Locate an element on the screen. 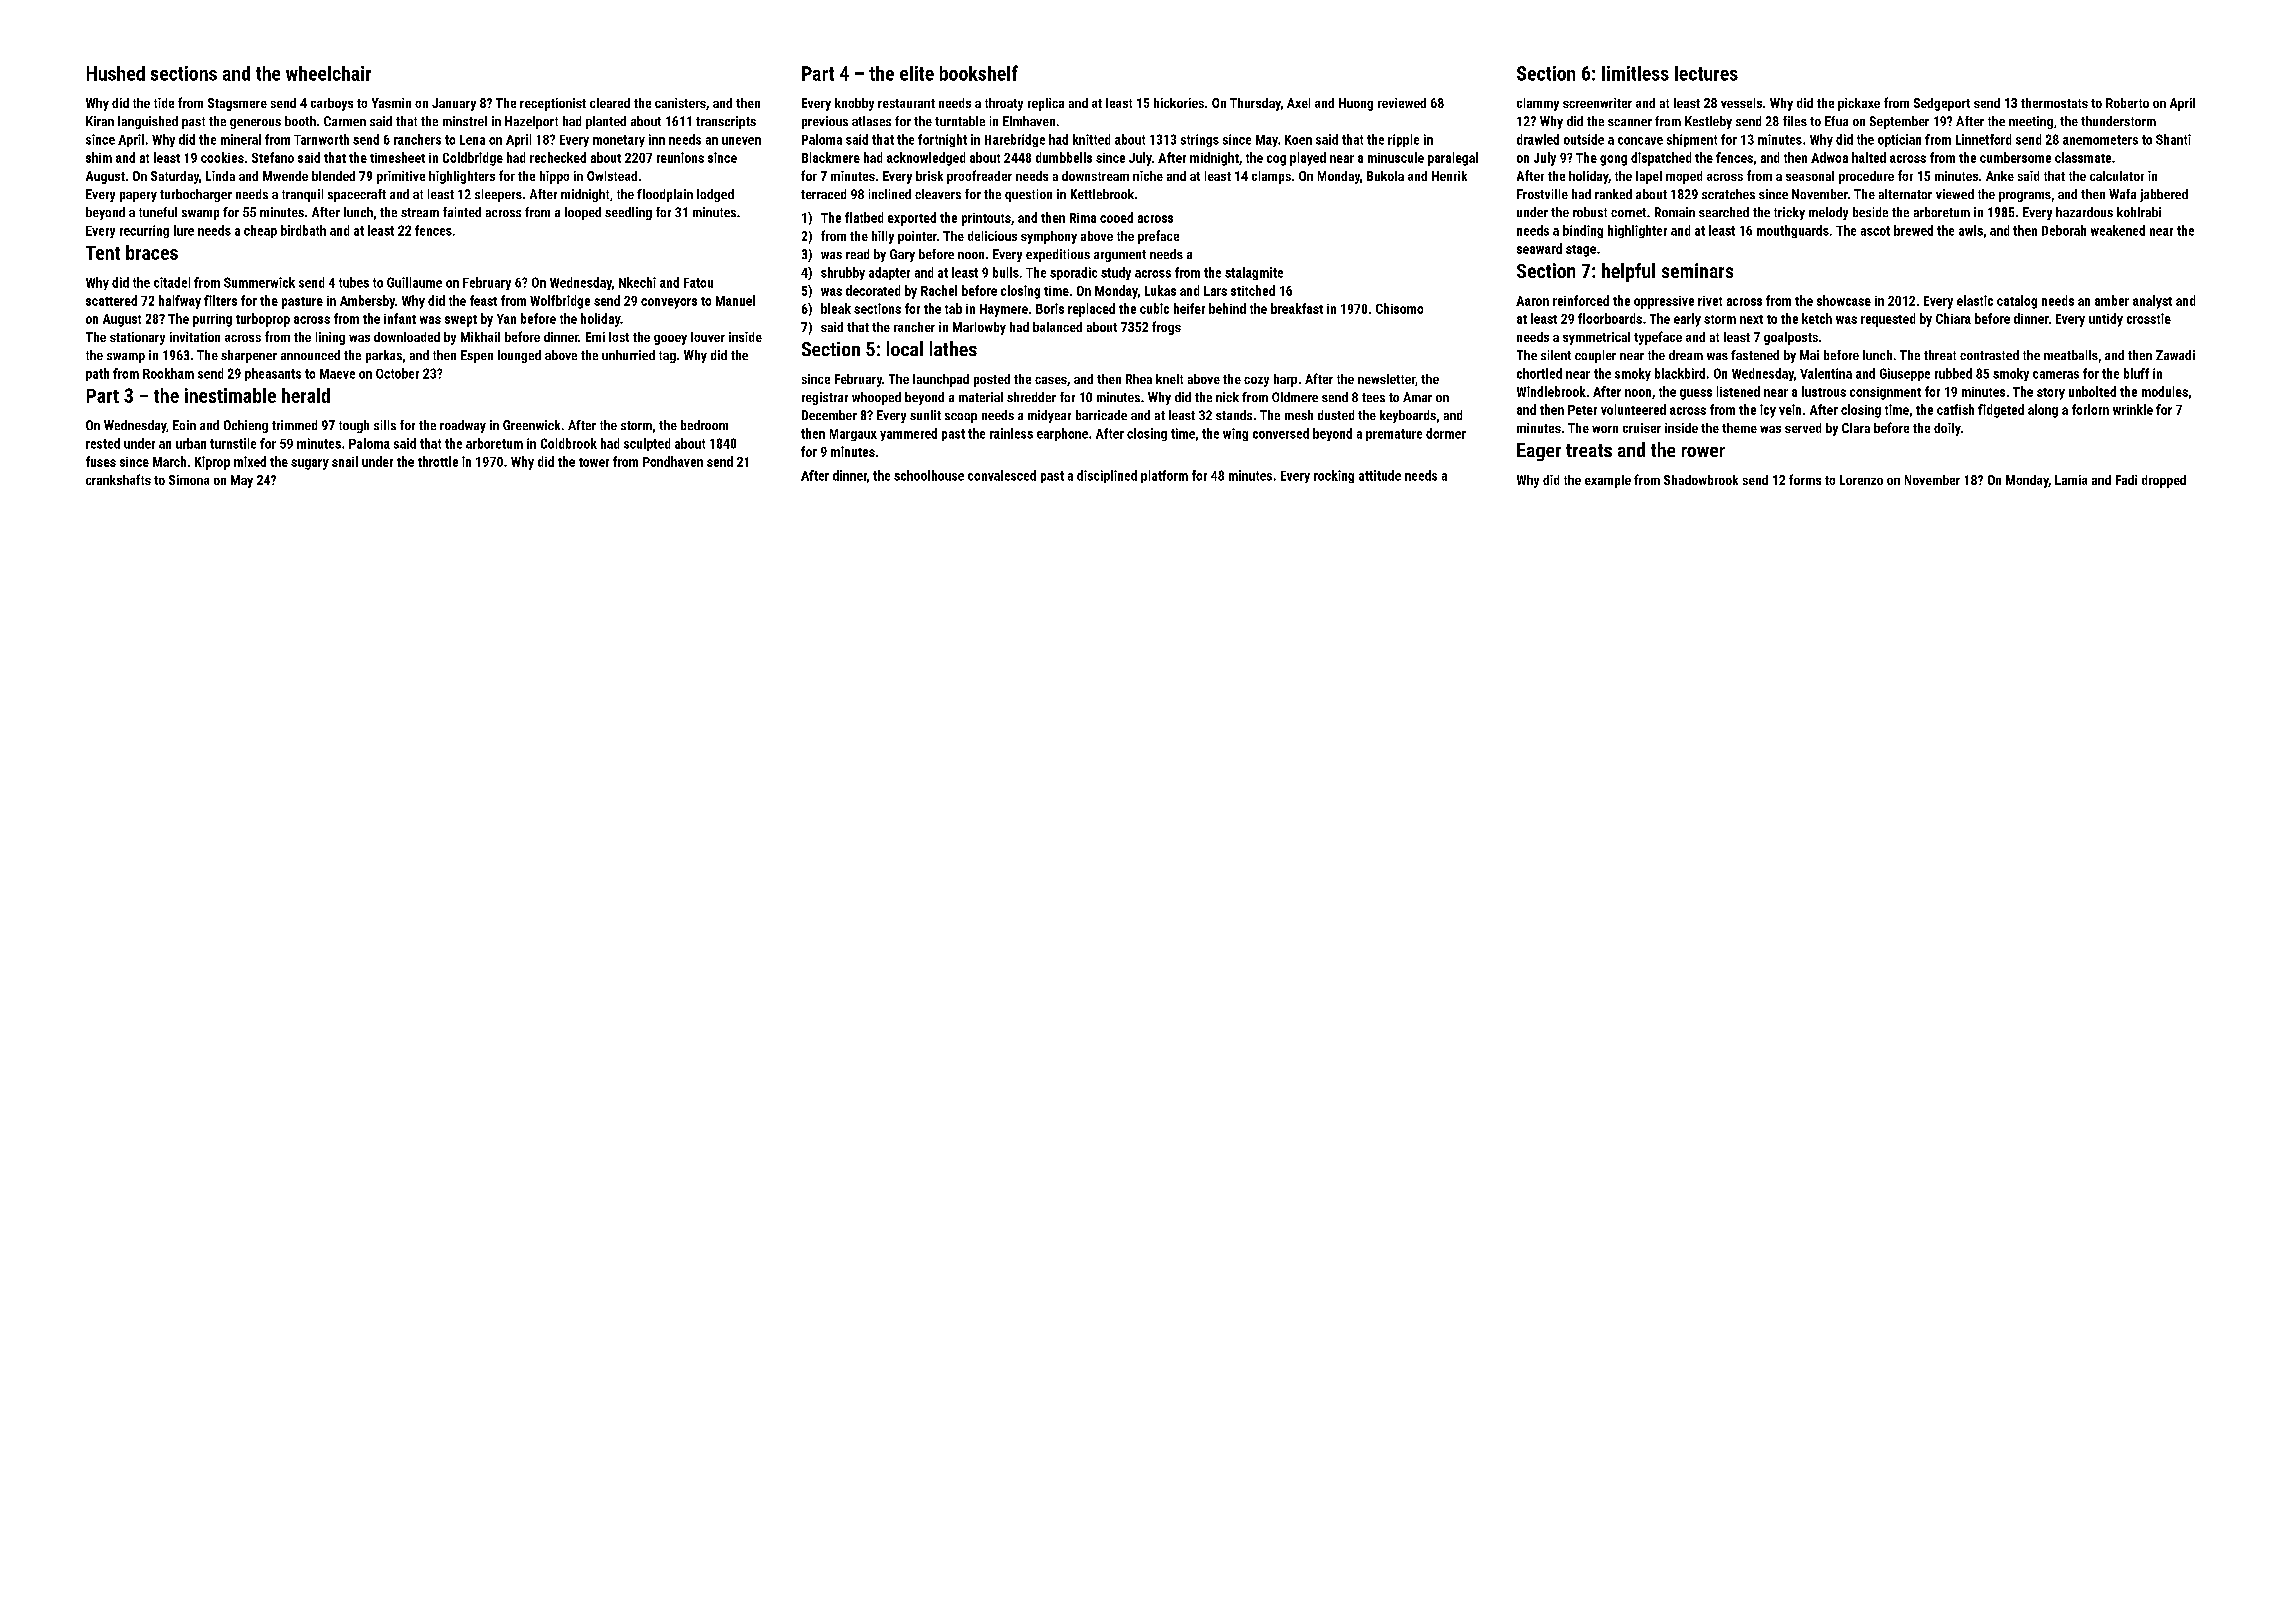 The width and height of the screenshot is (2282, 1614). Elmhaven is located at coordinates (1029, 121).
